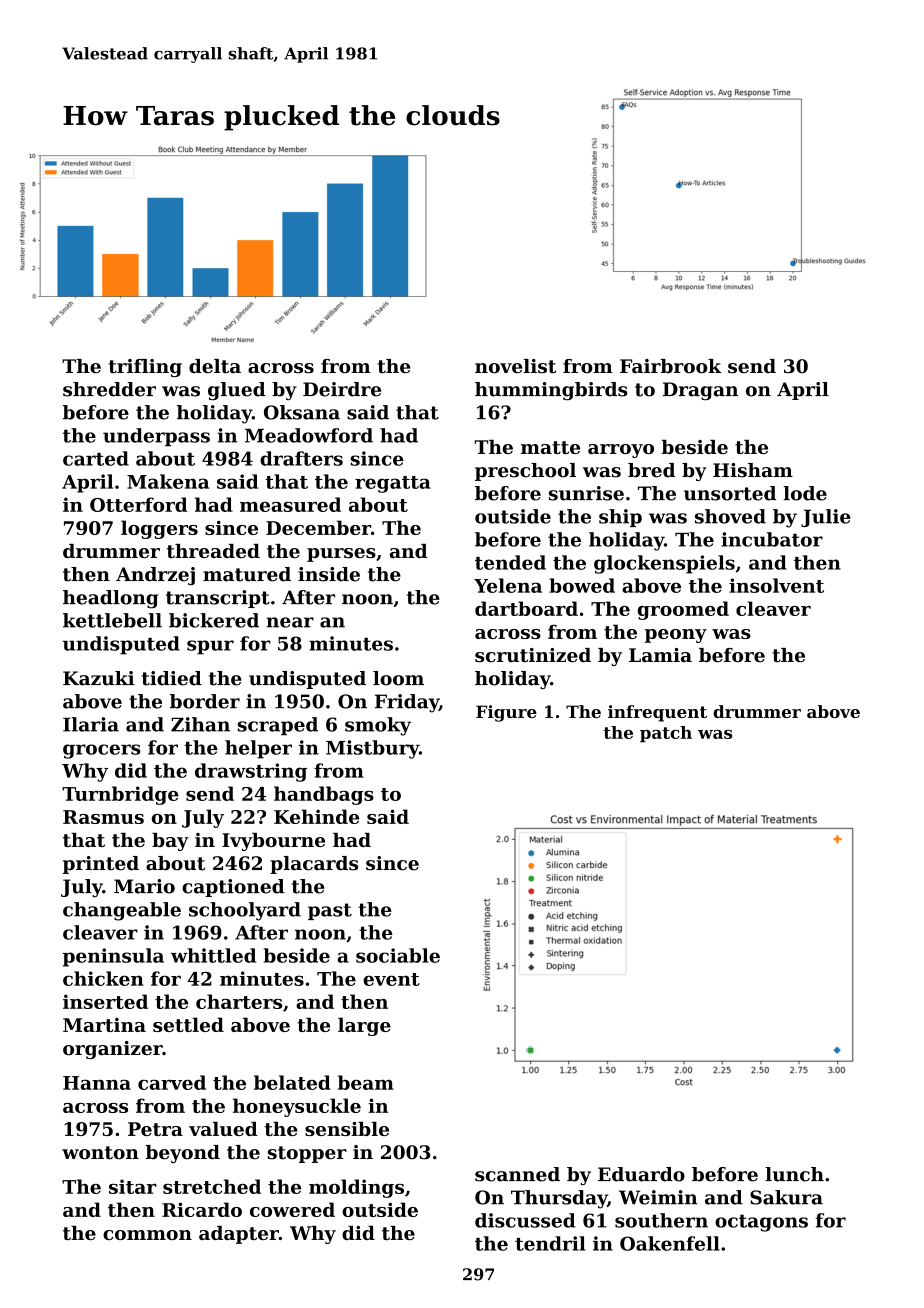 This page has height=1308, width=924. What do you see at coordinates (147, 1235) in the page?
I see `common` at bounding box center [147, 1235].
